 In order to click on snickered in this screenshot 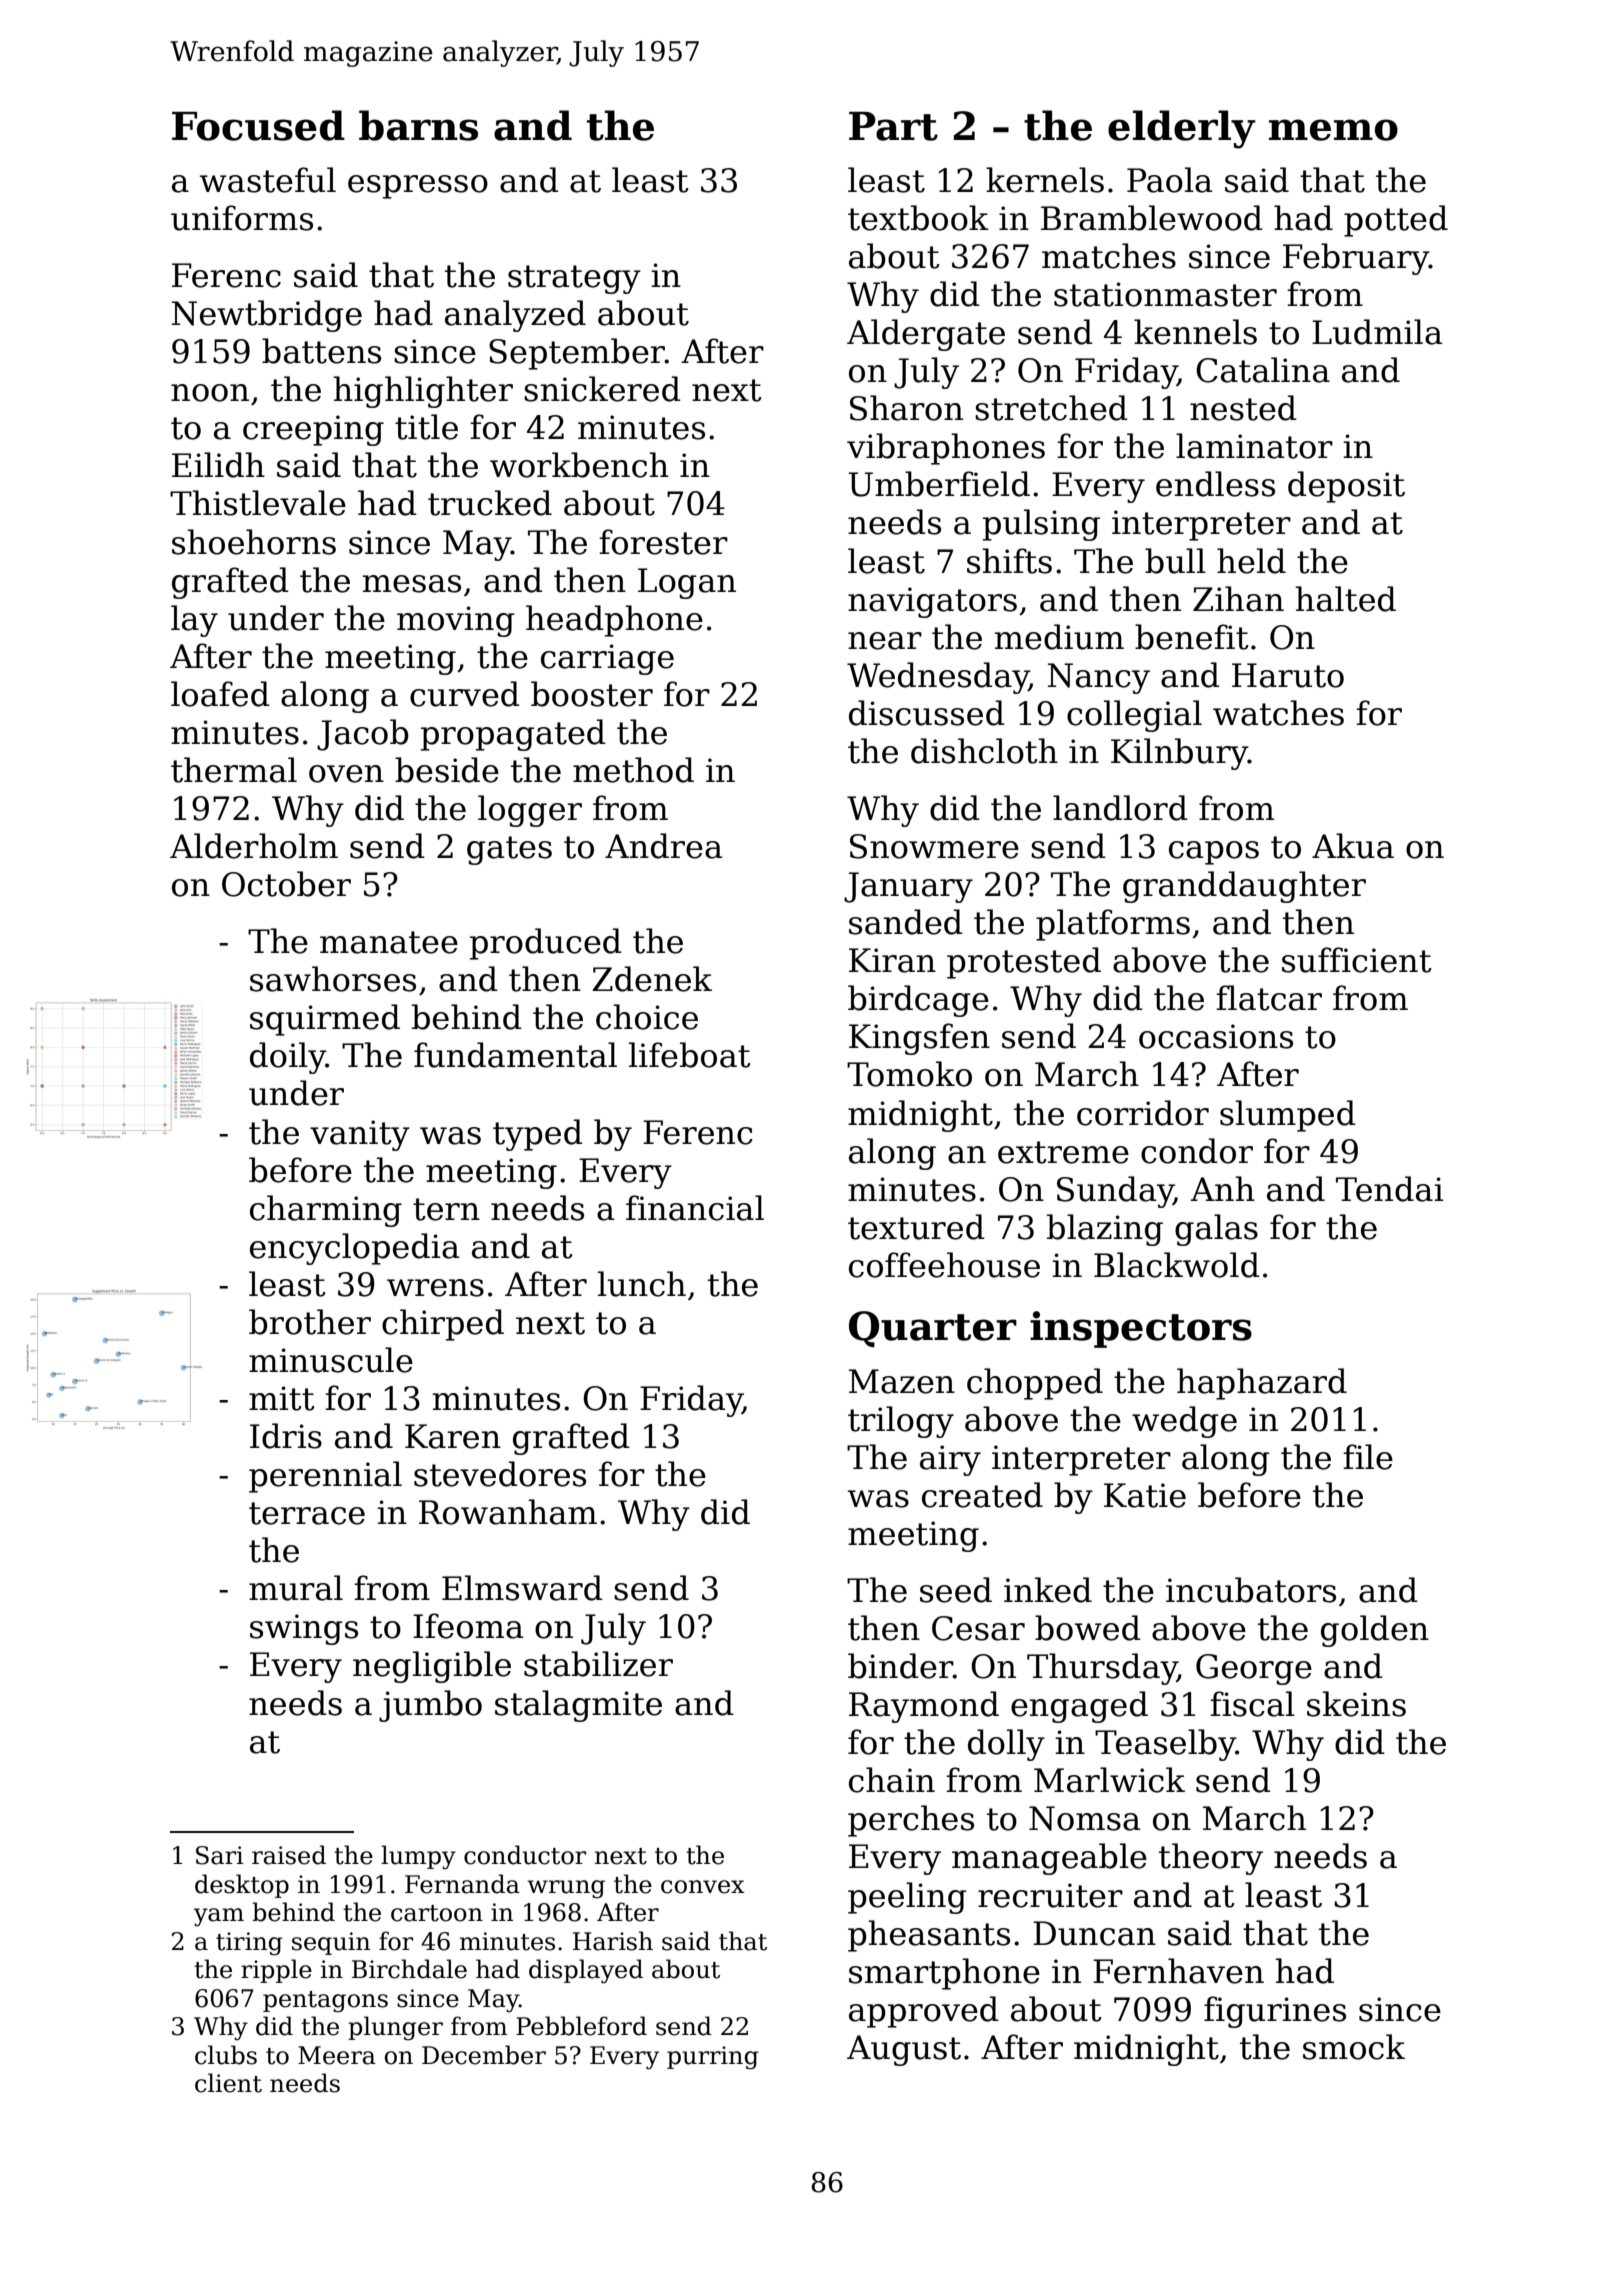, I will do `click(602, 389)`.
